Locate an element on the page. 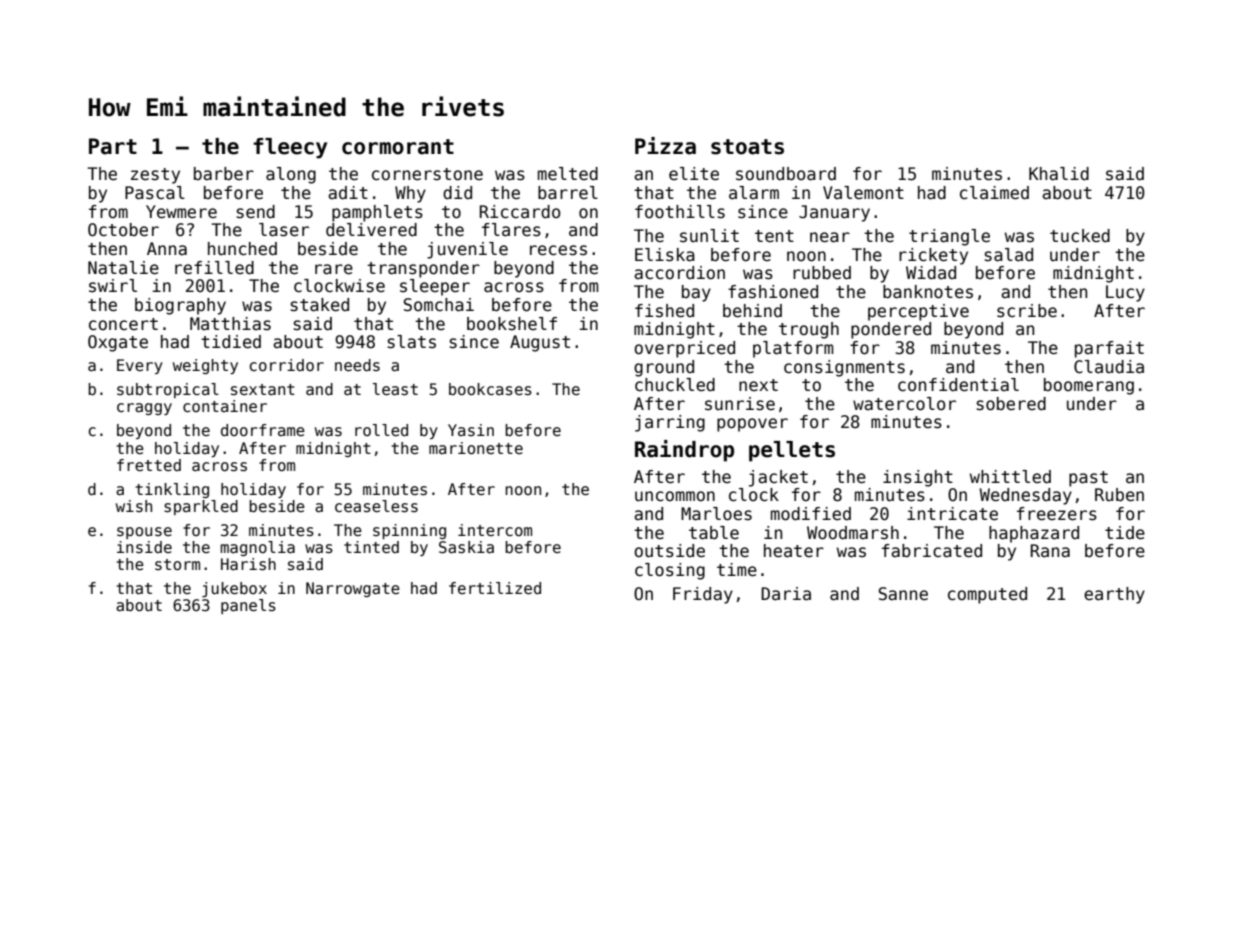 The height and width of the document is (952, 1233). computed is located at coordinates (987, 595).
